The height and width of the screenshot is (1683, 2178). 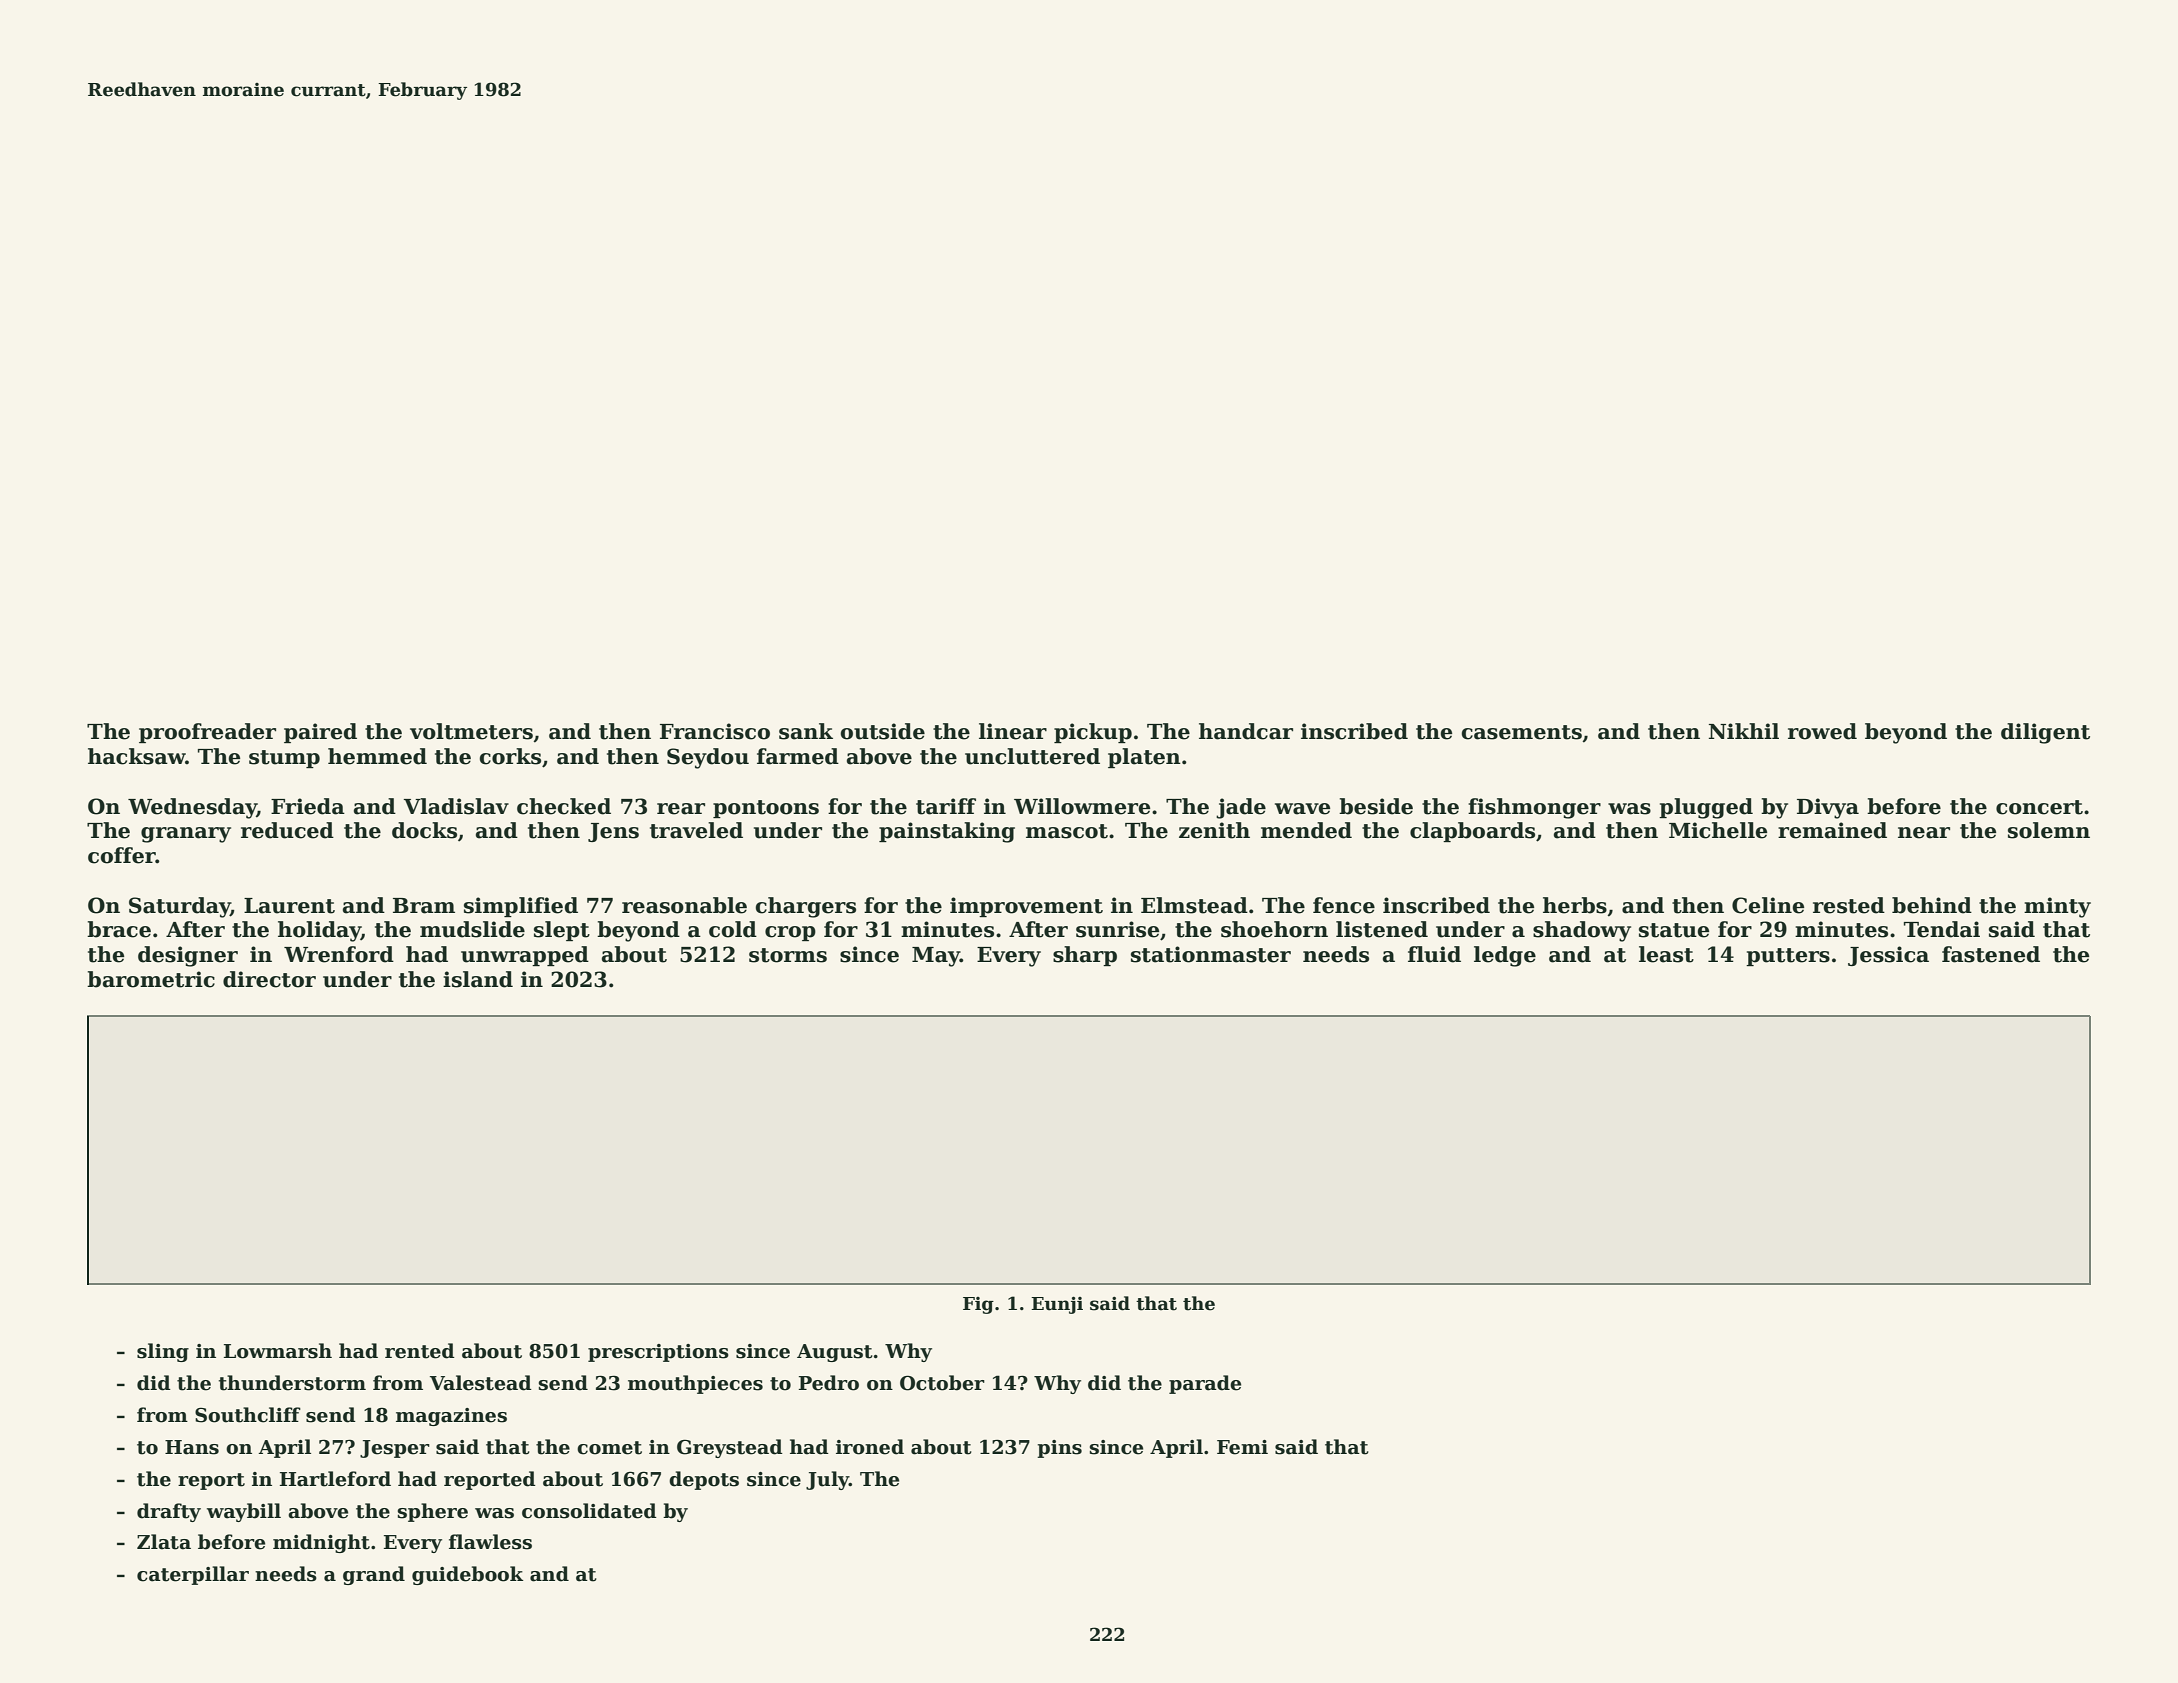 I want to click on July, so click(x=827, y=1480).
